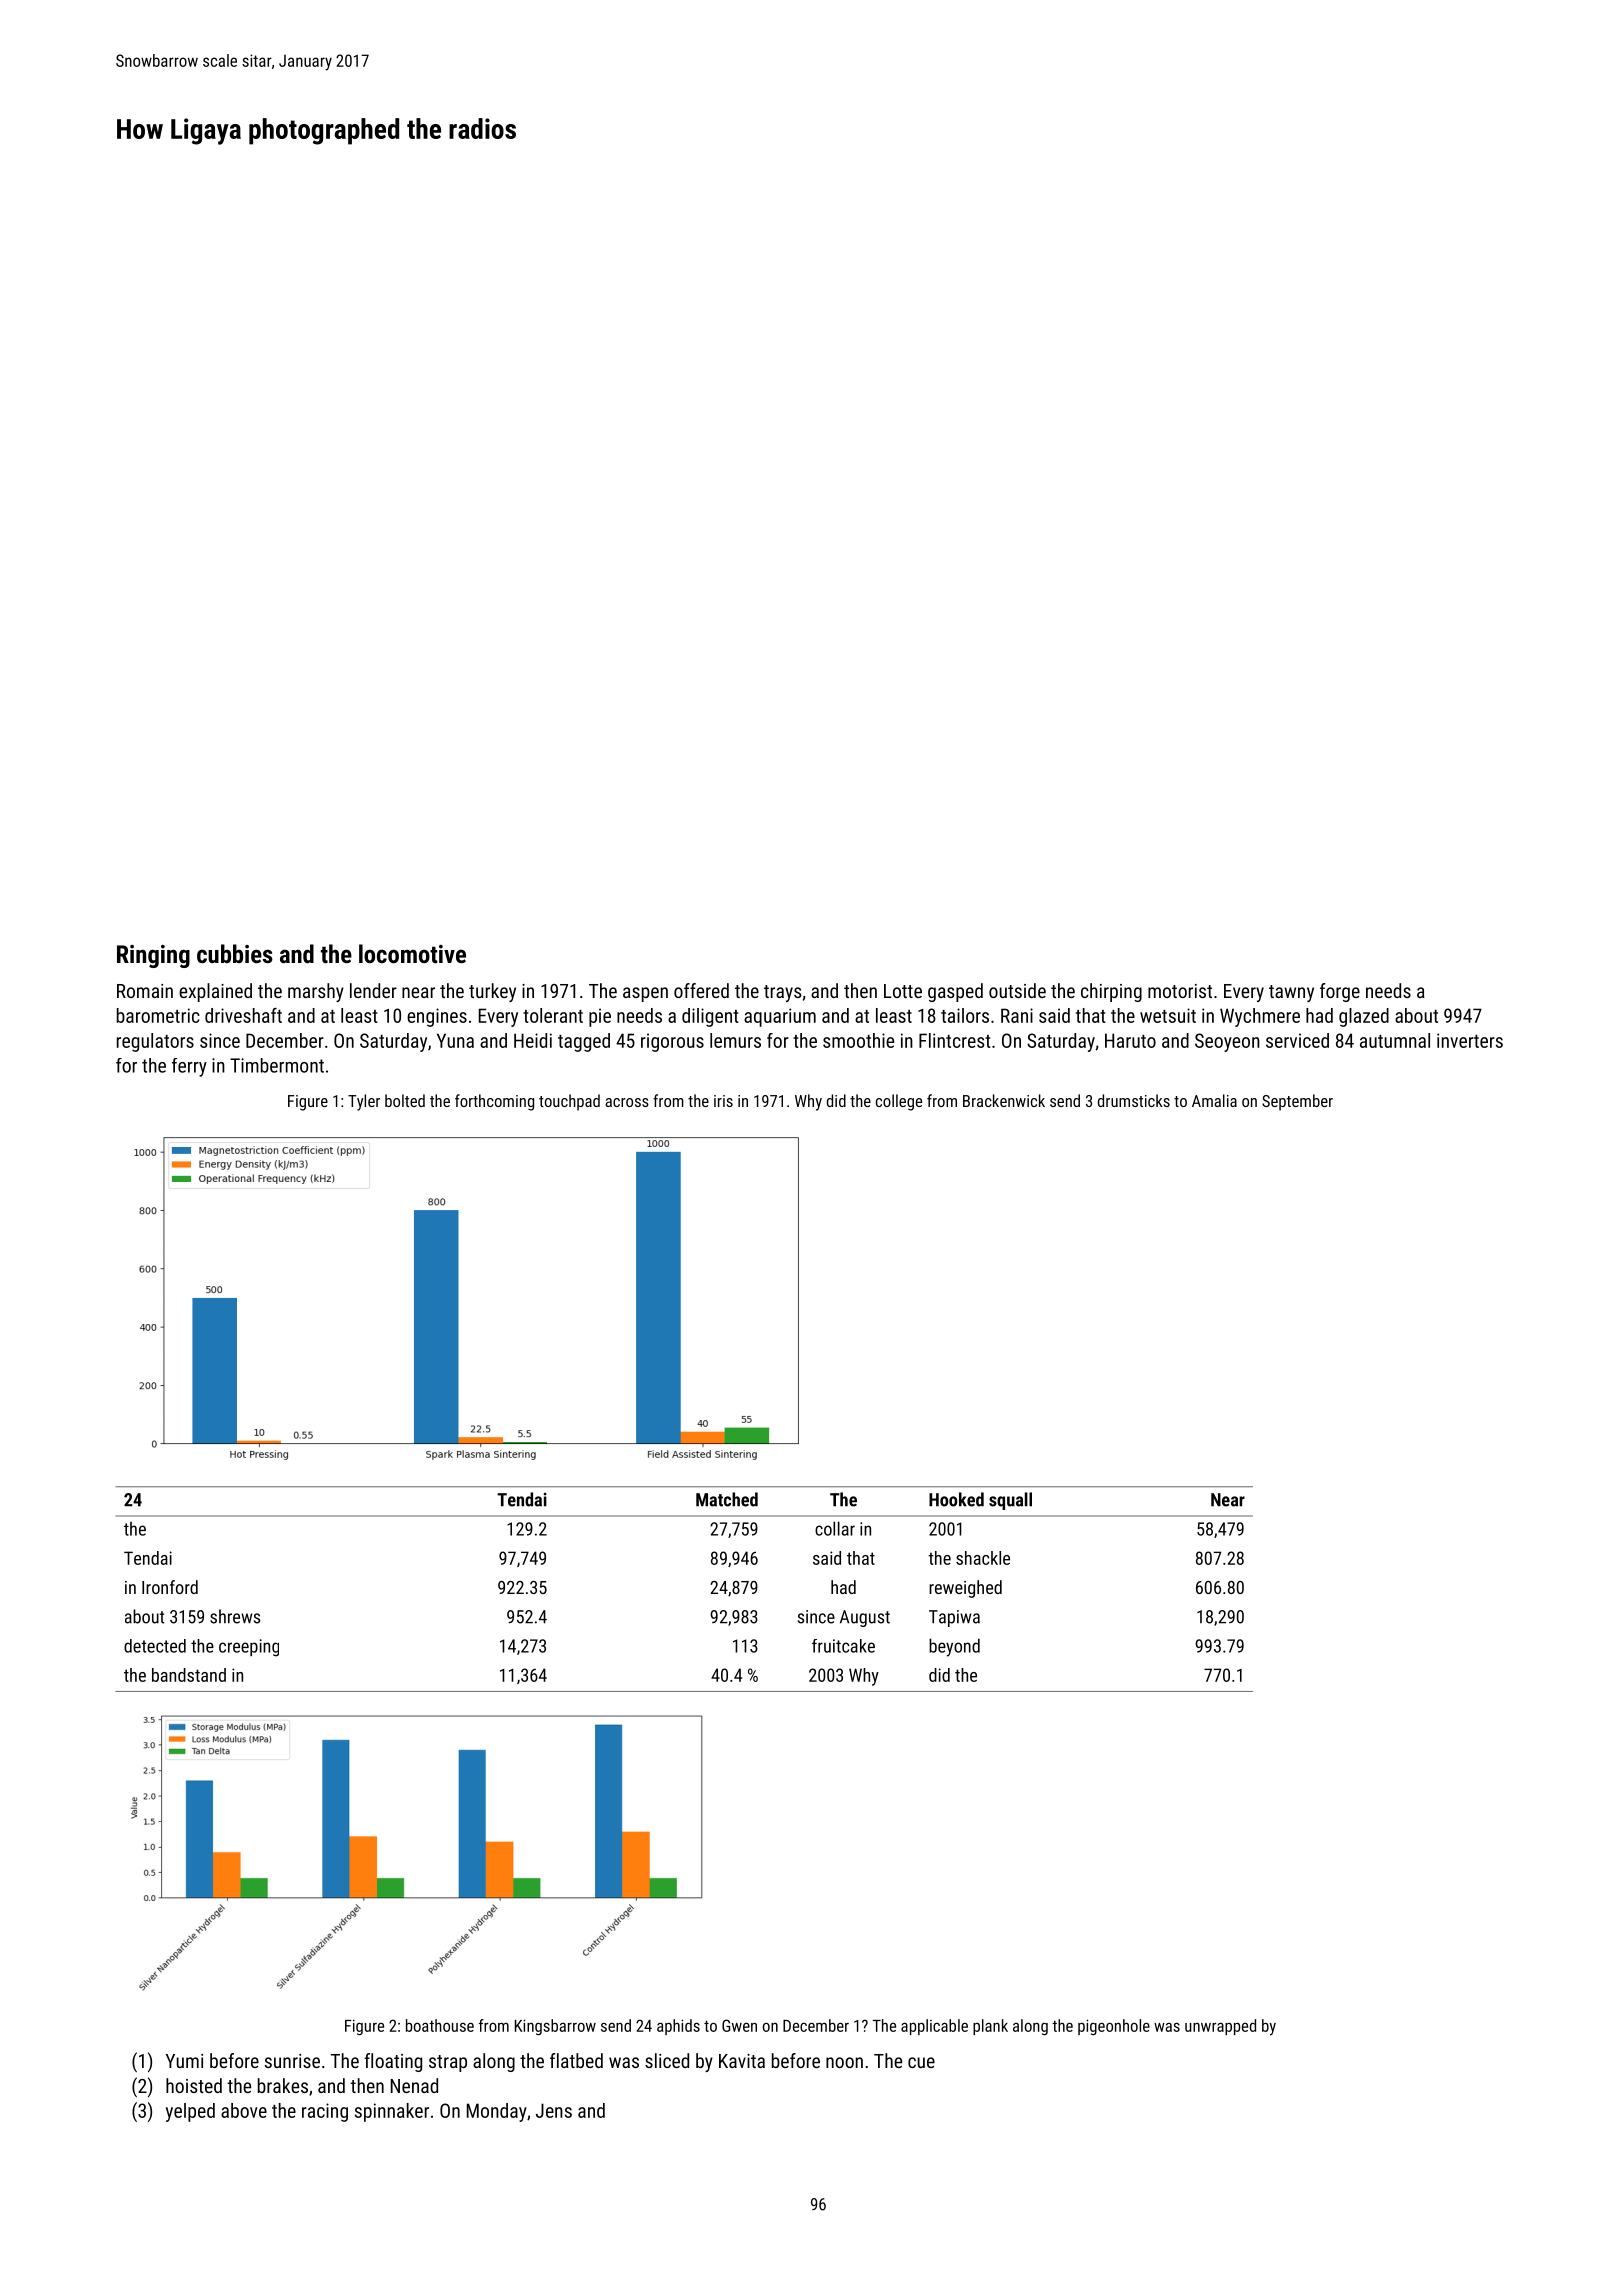 The height and width of the document is (2292, 1620). Describe the element at coordinates (1470, 1040) in the document. I see `inverters` at that location.
